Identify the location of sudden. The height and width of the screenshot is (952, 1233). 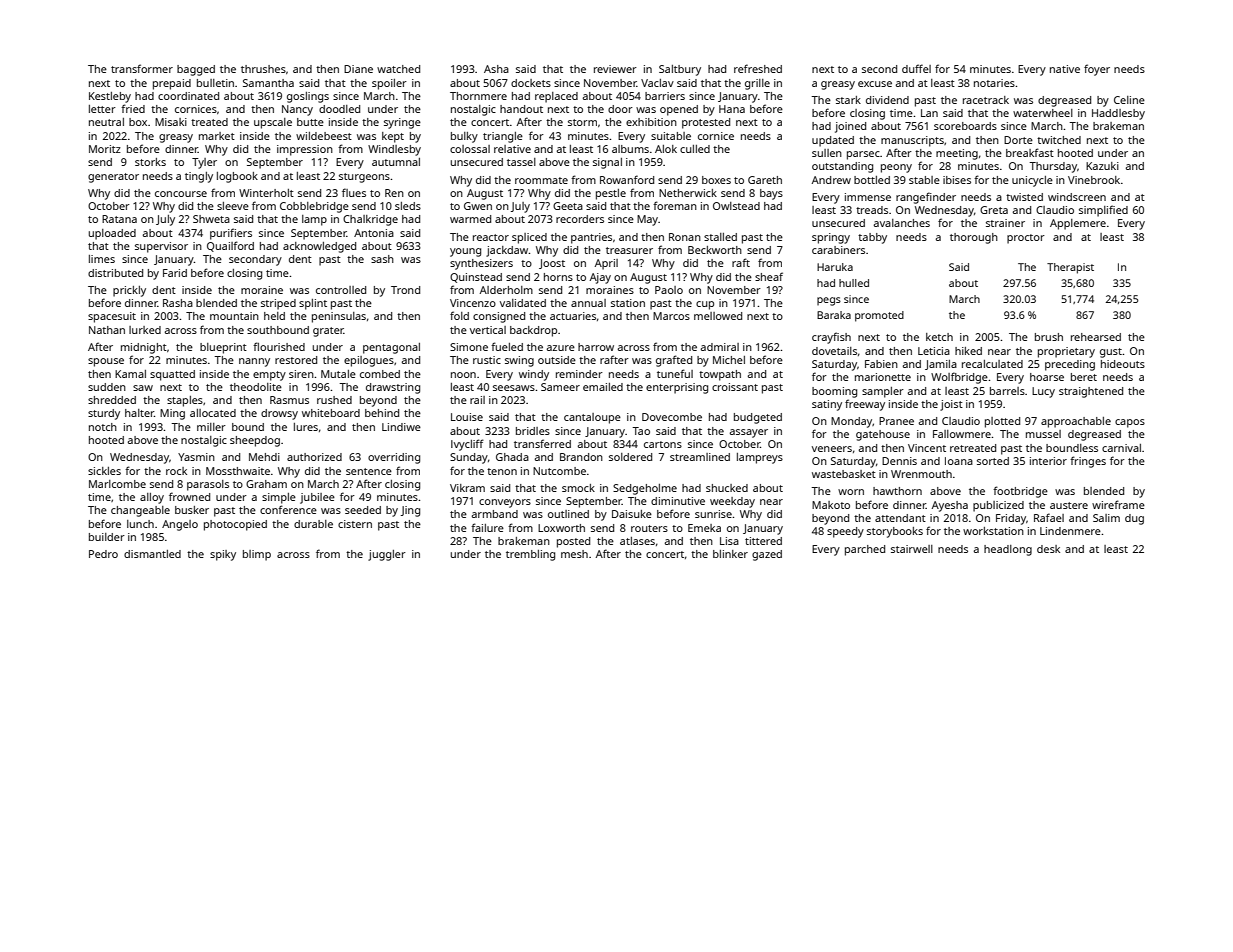
(107, 387).
